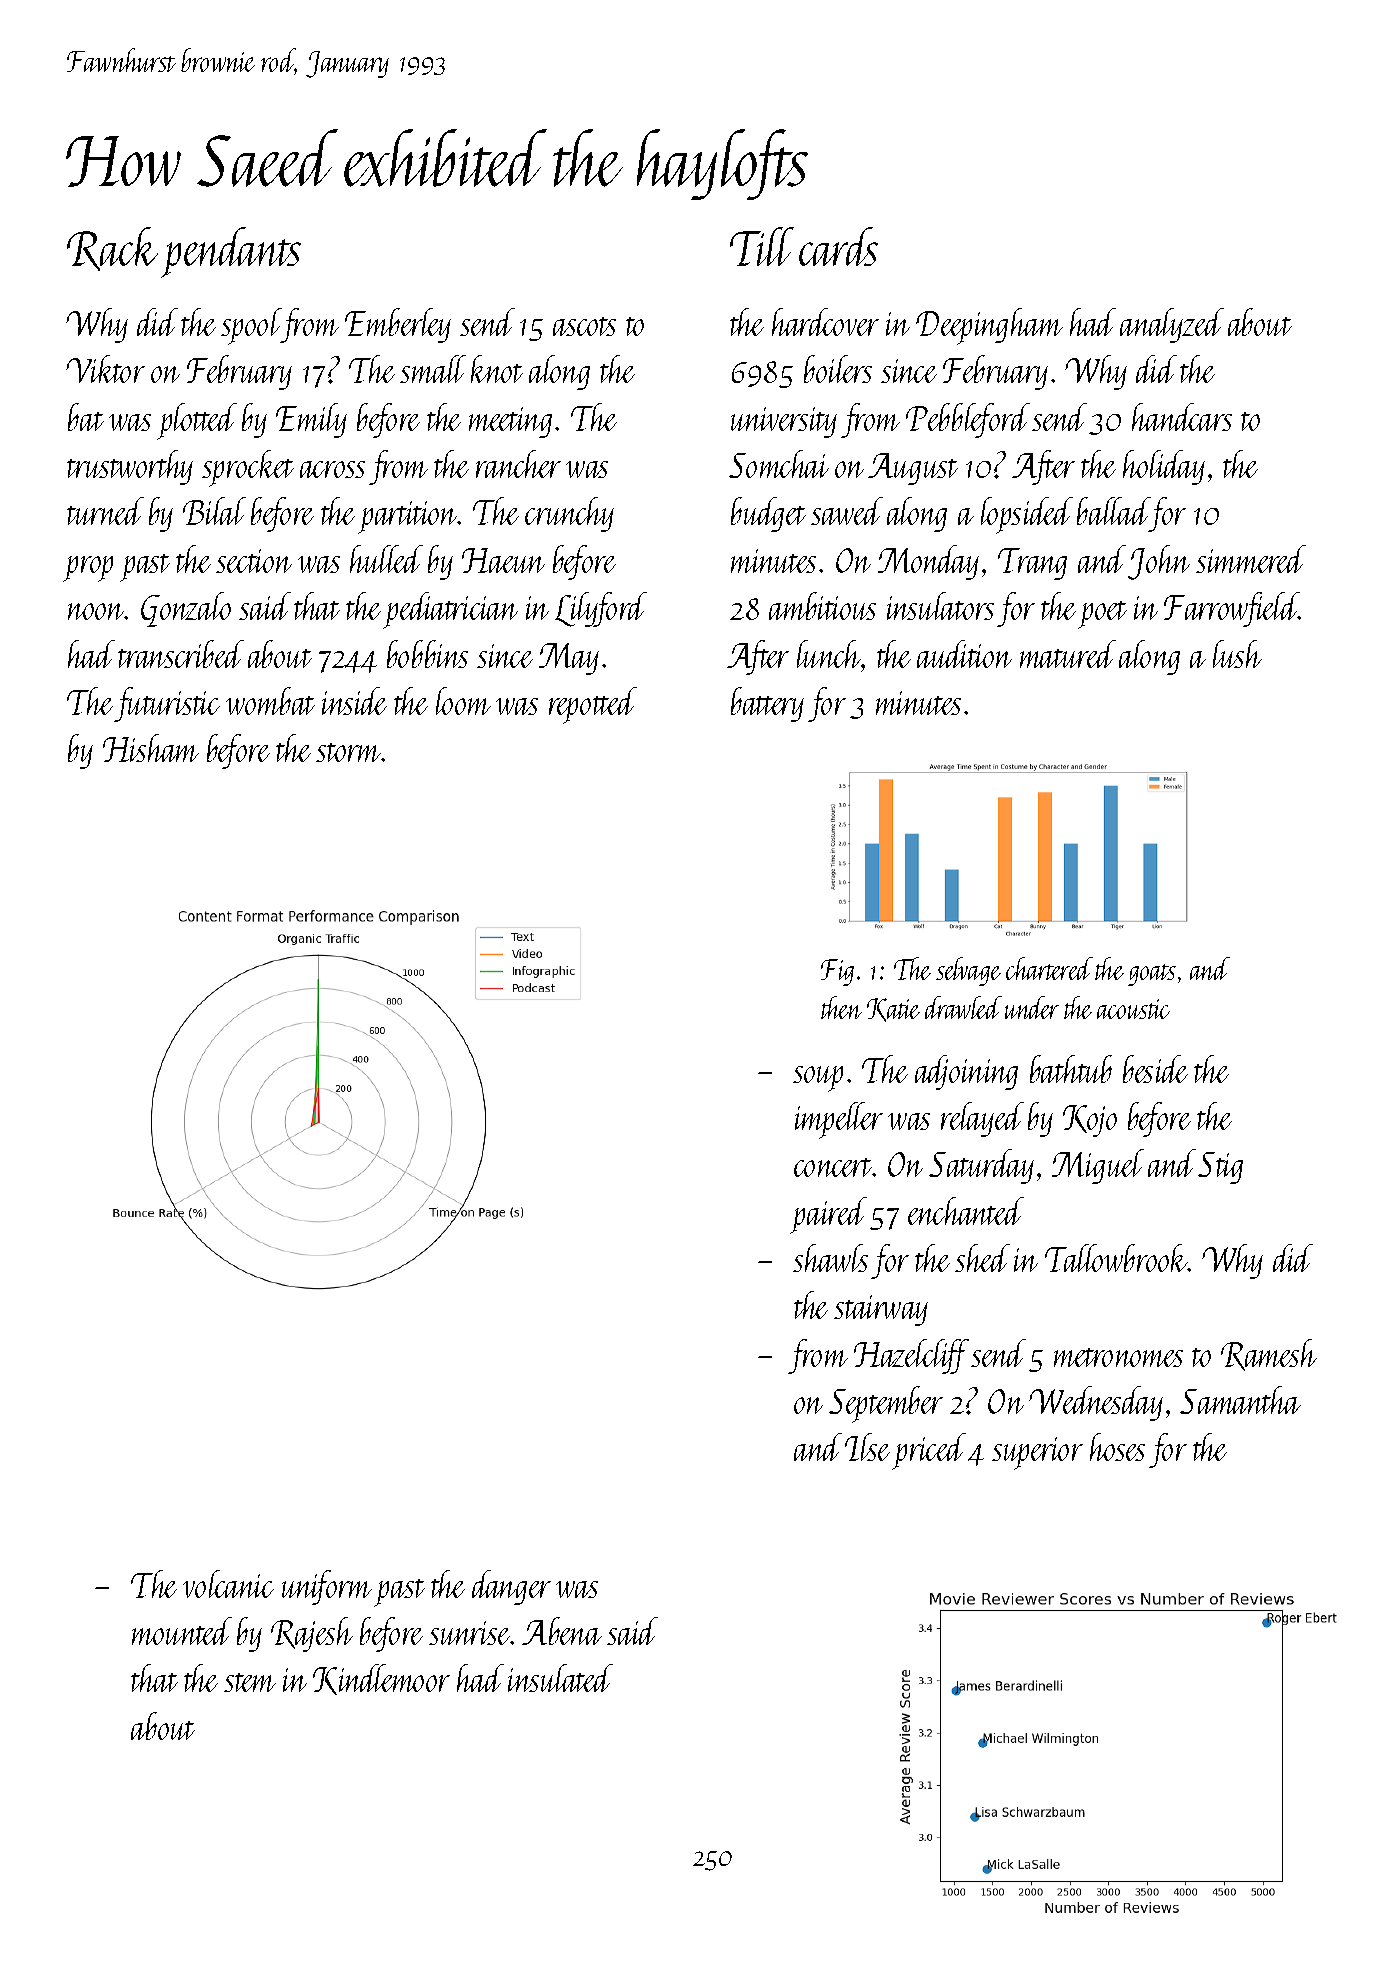  What do you see at coordinates (1152, 975) in the screenshot?
I see `goats` at bounding box center [1152, 975].
